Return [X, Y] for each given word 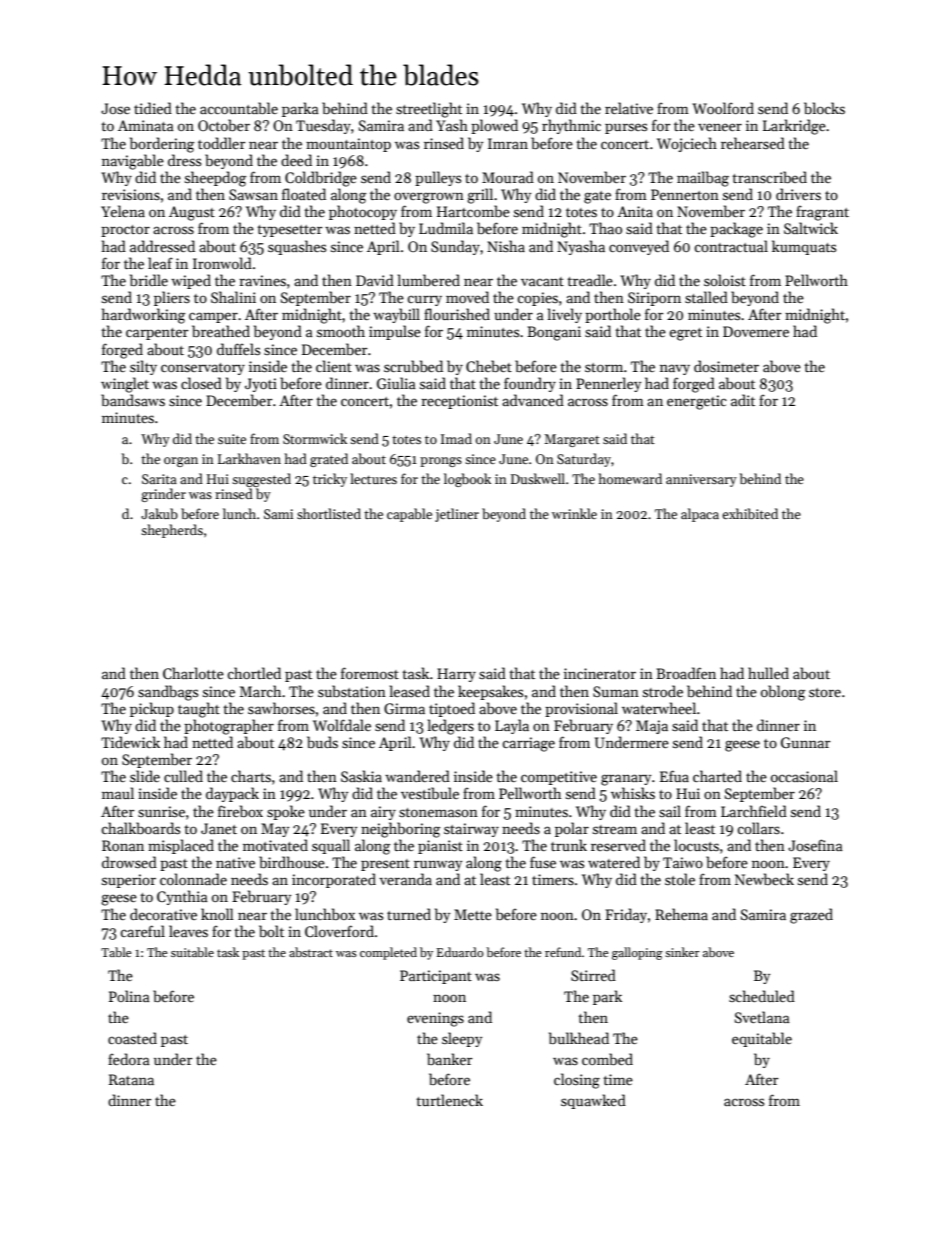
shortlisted [329, 513]
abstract [311, 952]
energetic [697, 402]
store [825, 692]
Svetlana [762, 1017]
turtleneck [449, 1100]
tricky [330, 480]
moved [467, 297]
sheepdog [216, 179]
